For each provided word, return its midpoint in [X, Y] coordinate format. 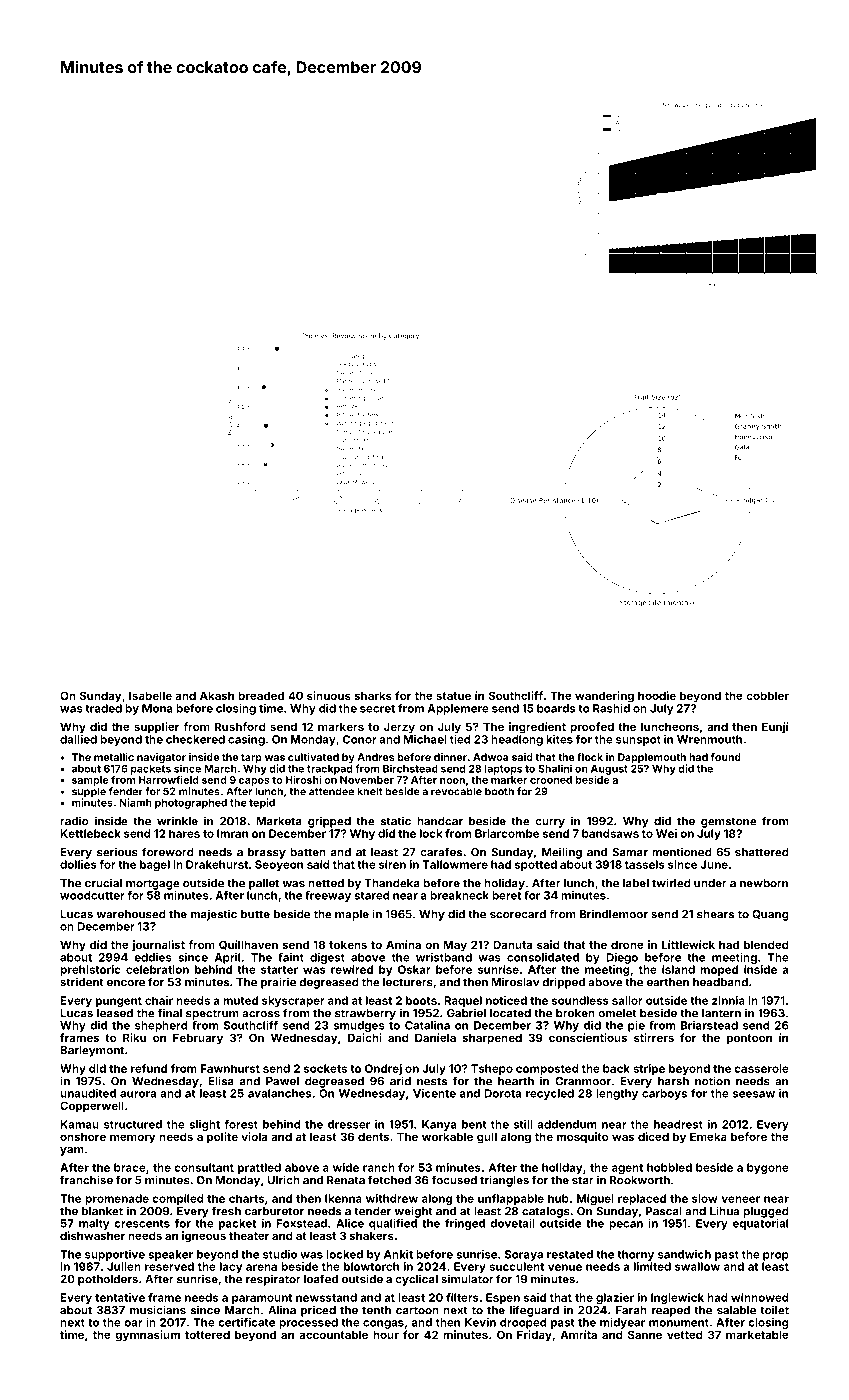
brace [130, 1167]
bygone [768, 1168]
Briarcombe [507, 833]
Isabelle [150, 695]
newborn [764, 883]
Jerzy [399, 728]
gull [487, 1138]
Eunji [775, 728]
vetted [685, 1334]
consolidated [543, 957]
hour [386, 1334]
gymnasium [147, 1336]
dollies [78, 864]
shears [715, 914]
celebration [157, 969]
